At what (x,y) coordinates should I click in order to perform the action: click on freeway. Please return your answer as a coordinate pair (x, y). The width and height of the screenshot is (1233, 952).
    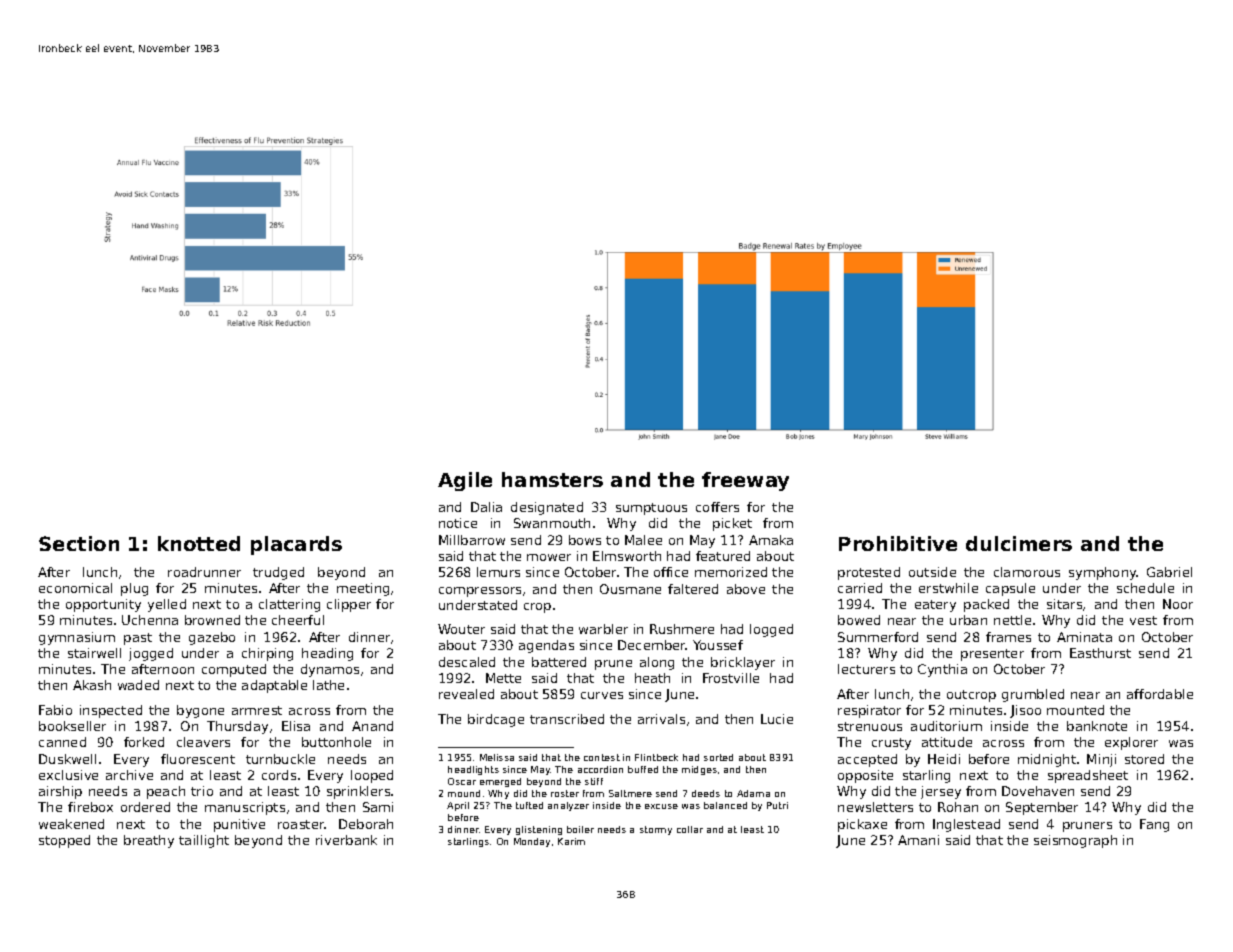
    Looking at the image, I should click on (745, 481).
